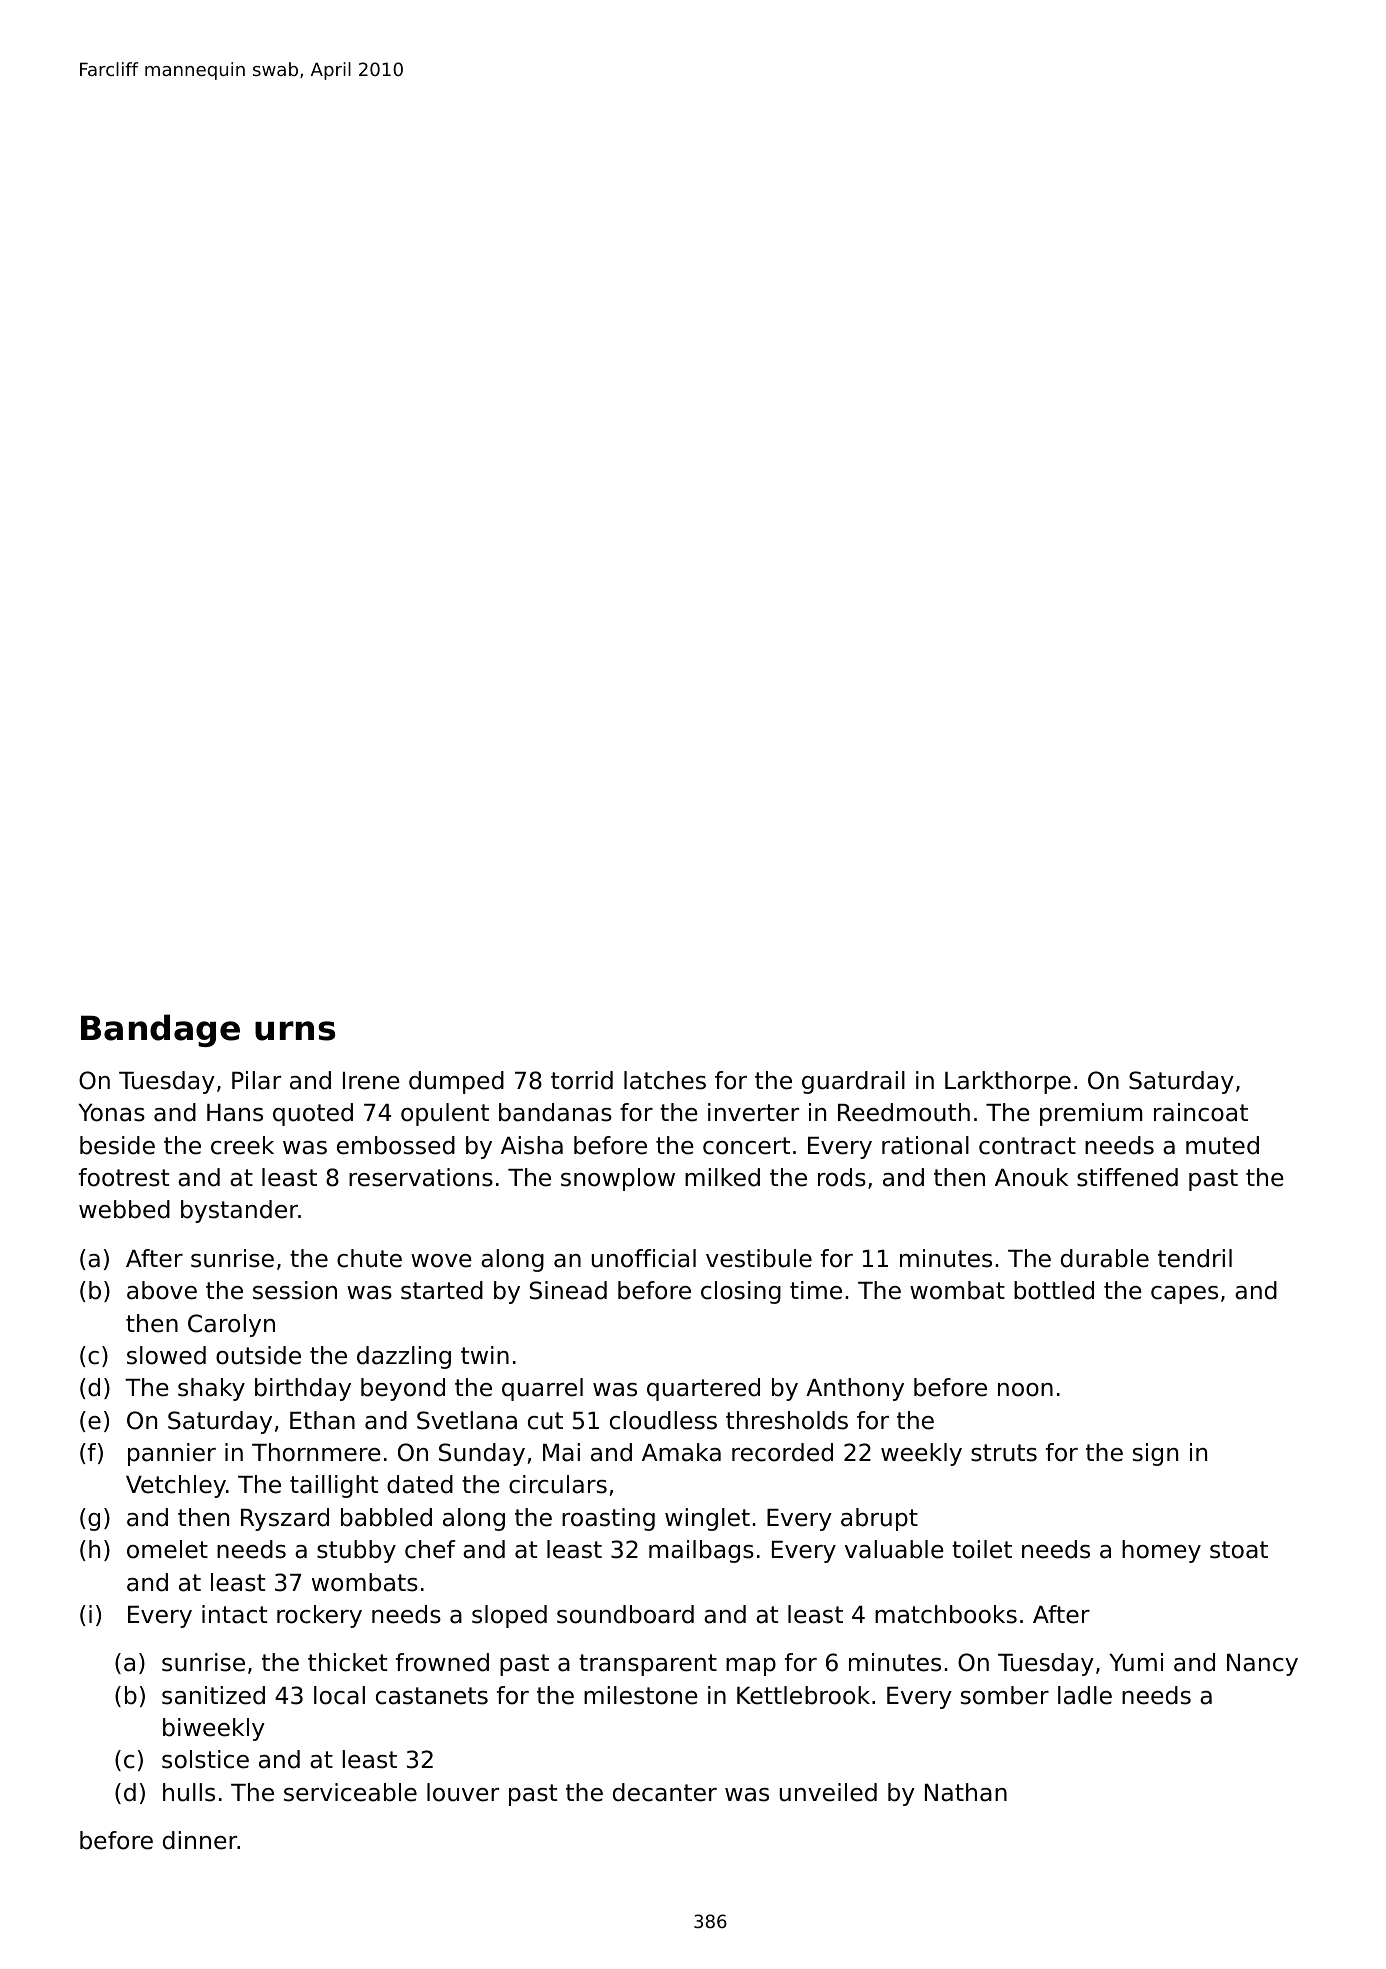 Image resolution: width=1386 pixels, height=1969 pixels. I want to click on vestibule, so click(759, 1258).
